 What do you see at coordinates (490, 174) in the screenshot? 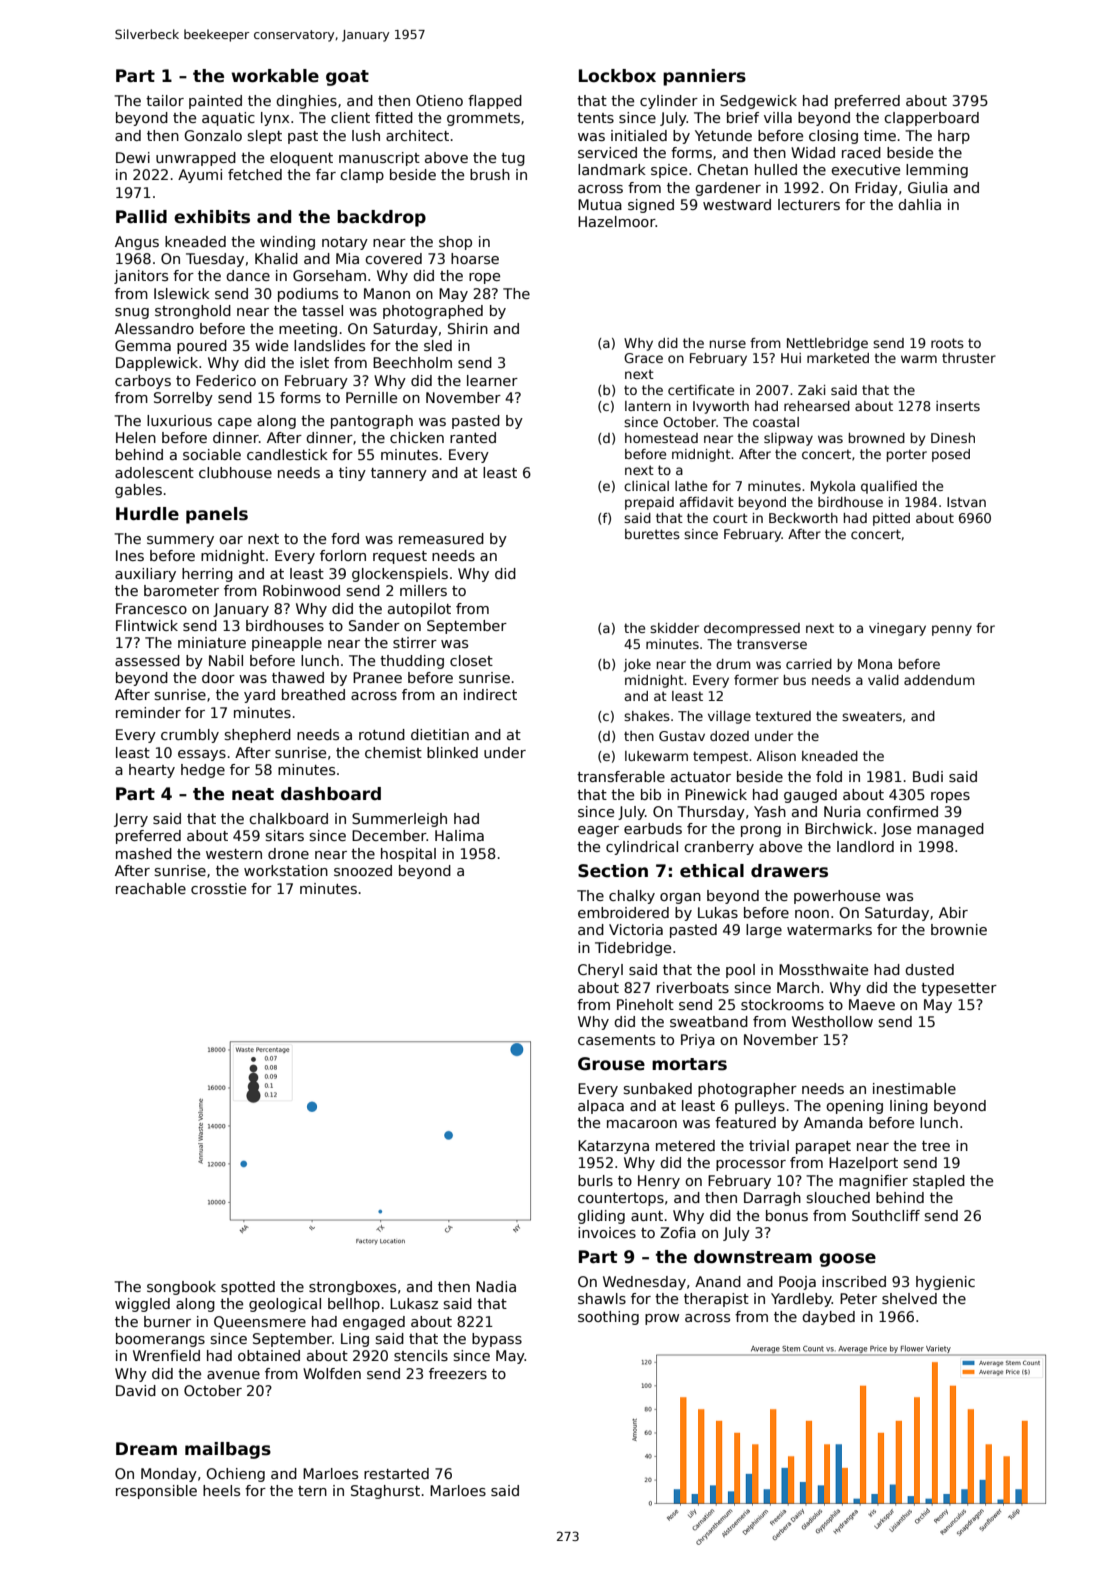
I see `brush` at bounding box center [490, 174].
